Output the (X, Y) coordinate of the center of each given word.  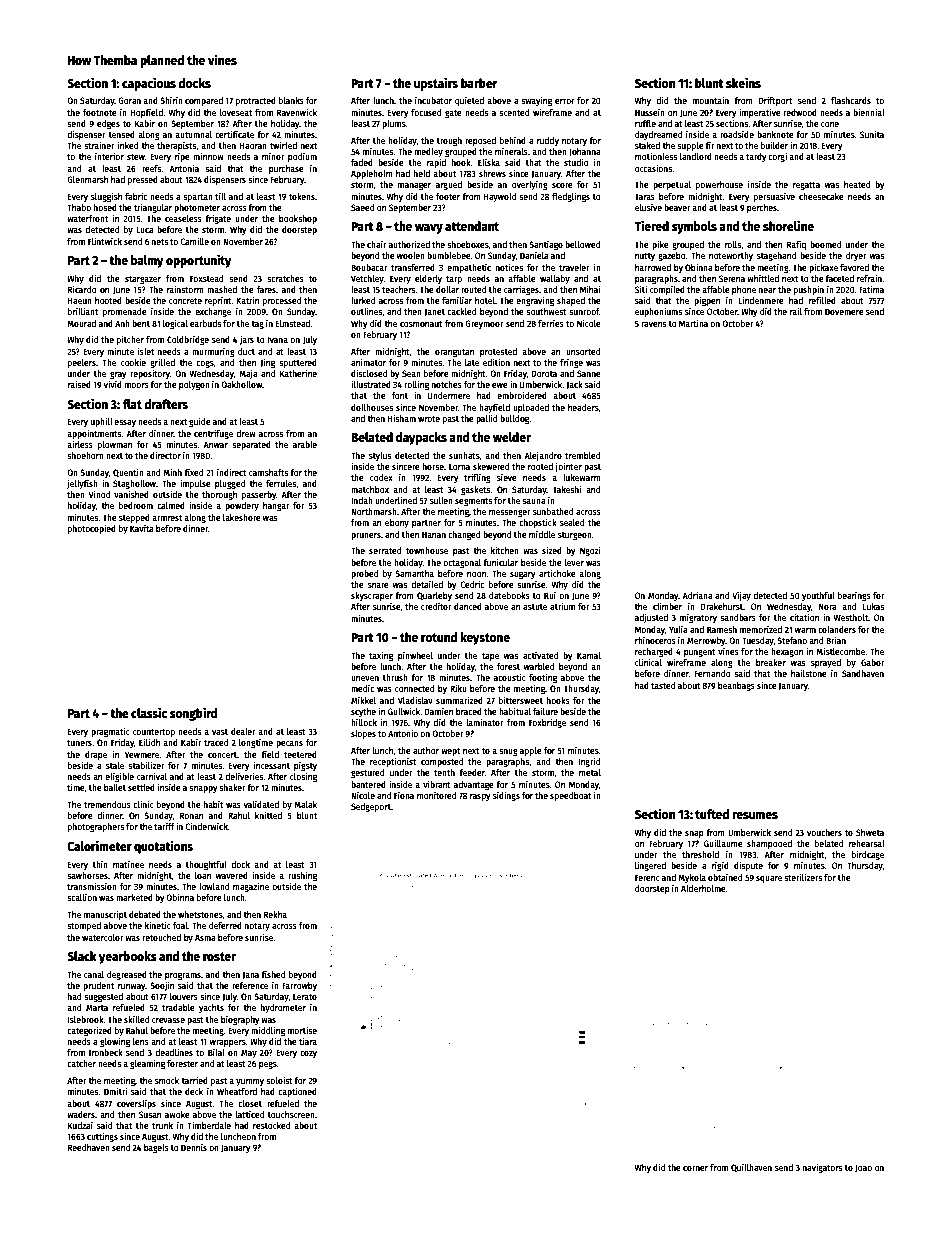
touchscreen (291, 1114)
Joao (863, 1168)
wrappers (228, 1043)
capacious (149, 84)
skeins (743, 82)
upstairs (436, 84)
